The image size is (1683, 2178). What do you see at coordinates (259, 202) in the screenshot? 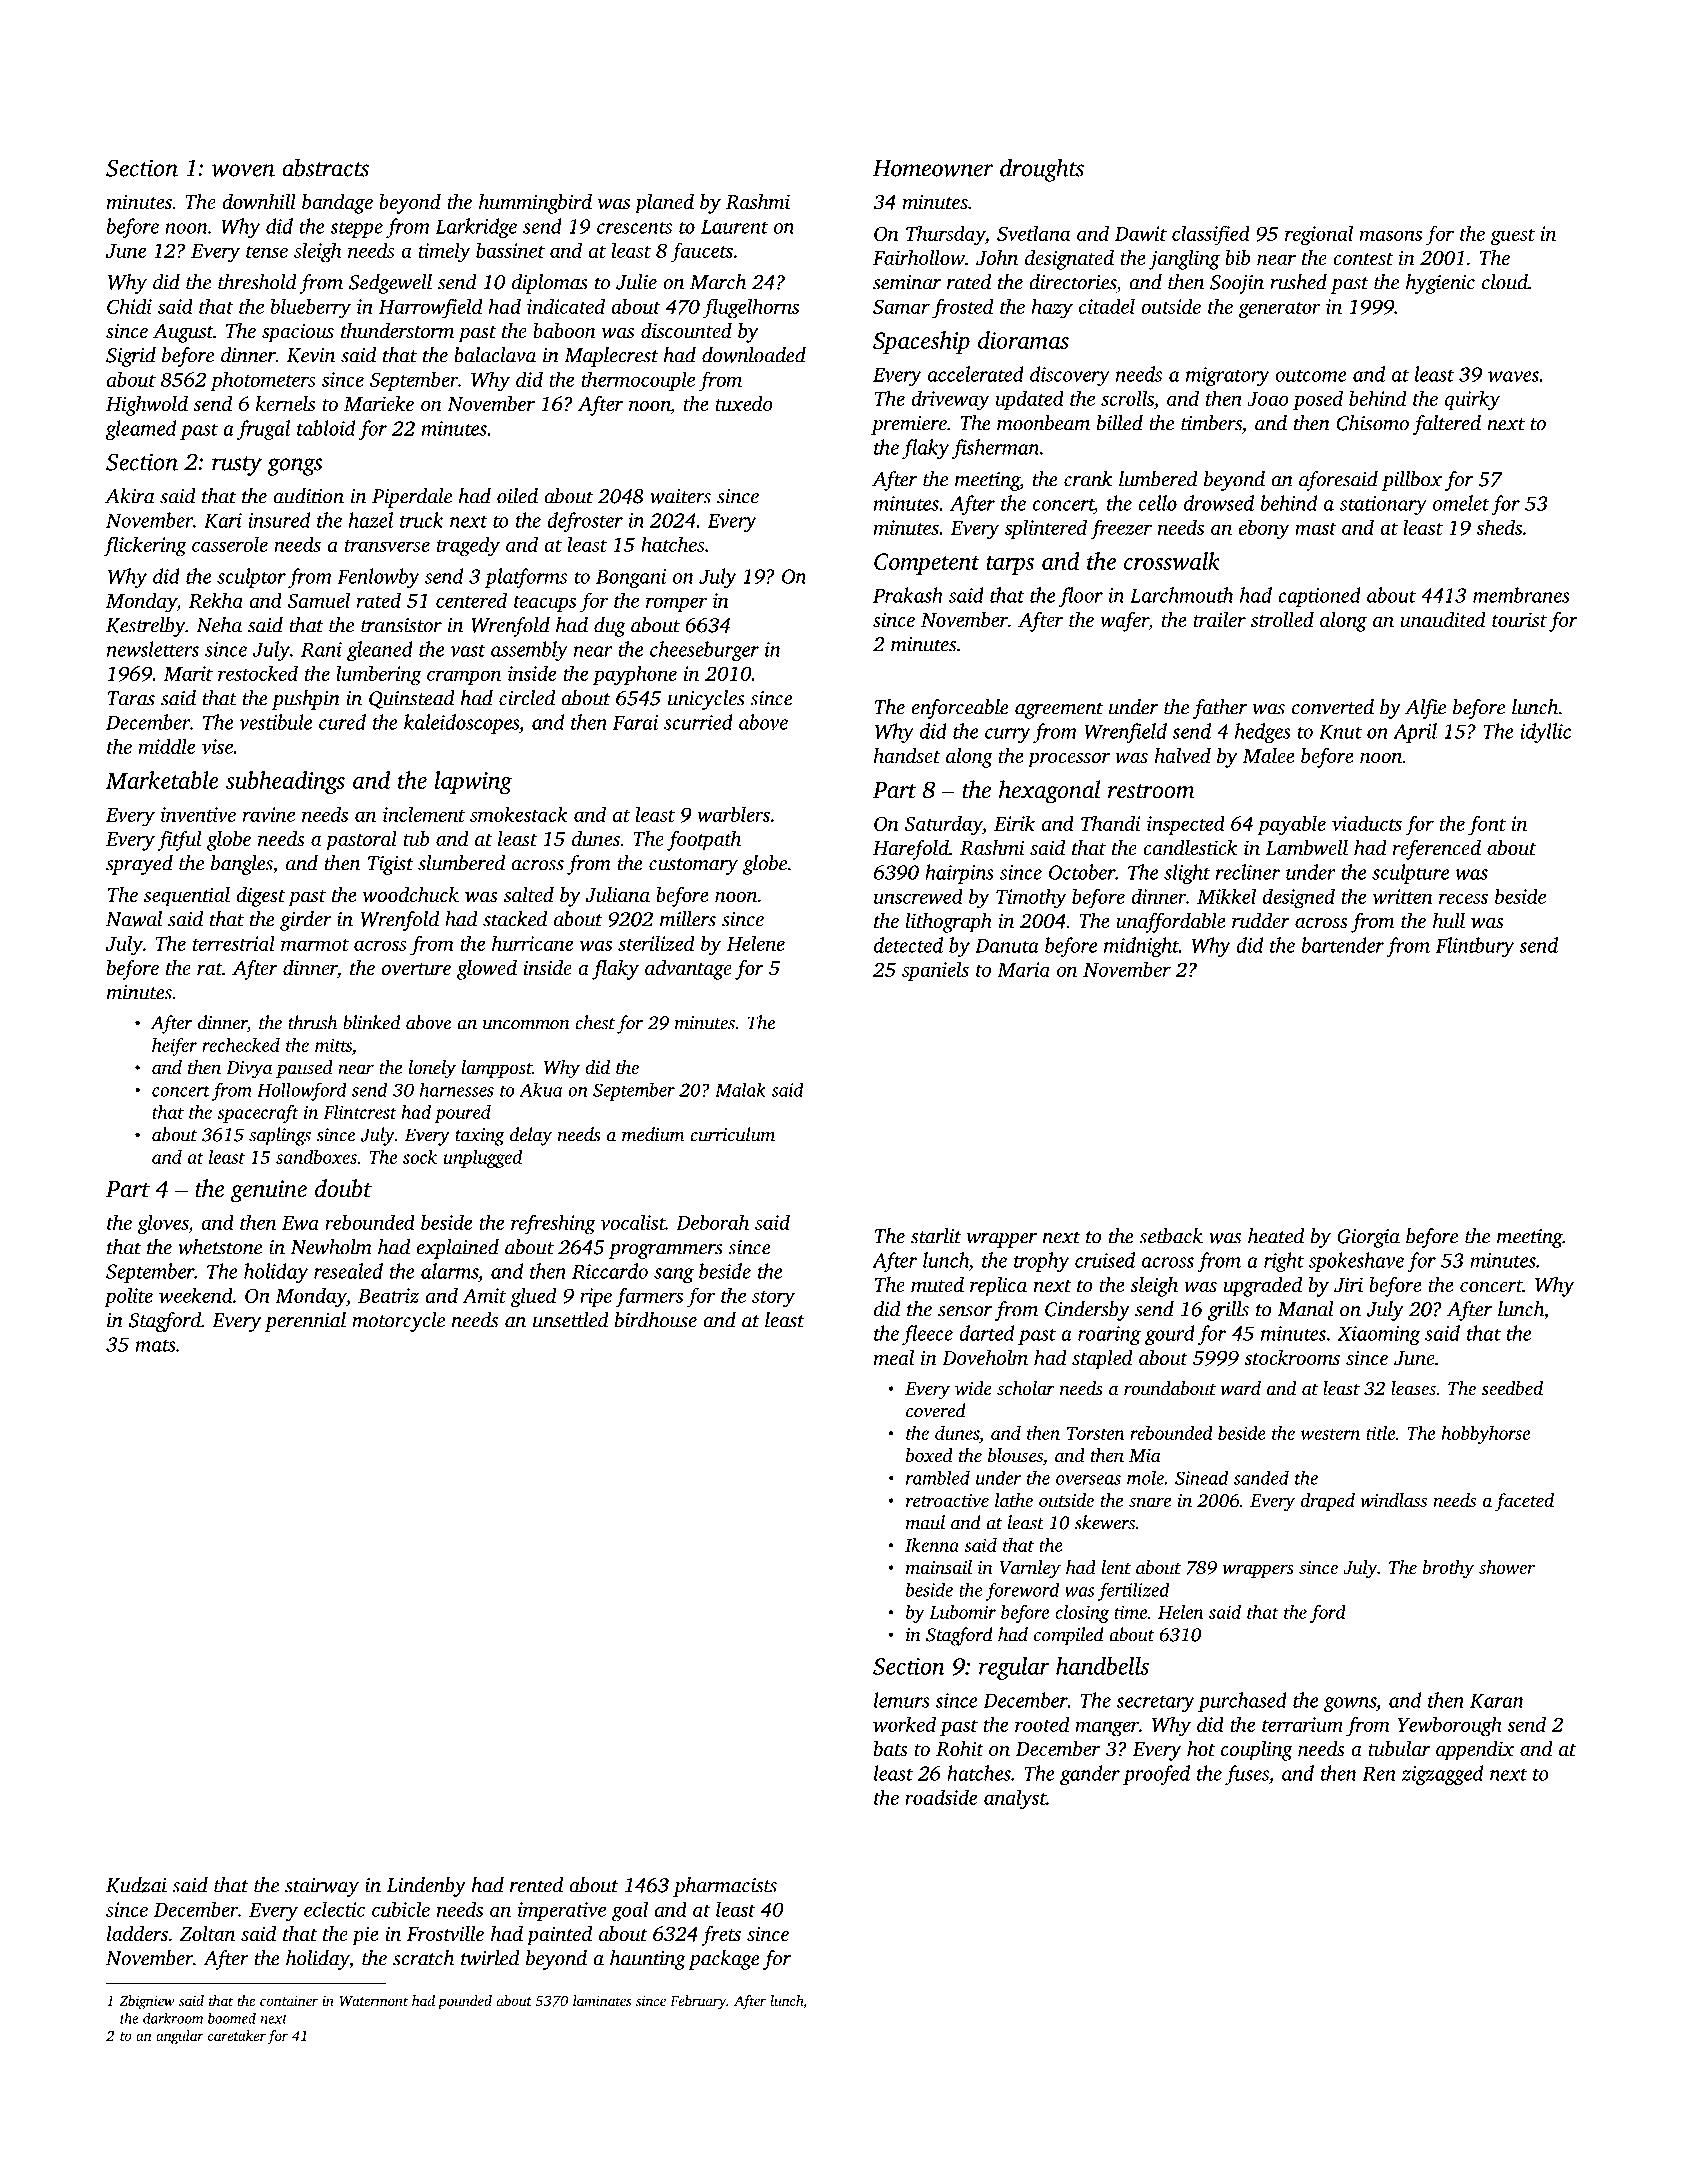
I see `downhill` at bounding box center [259, 202].
